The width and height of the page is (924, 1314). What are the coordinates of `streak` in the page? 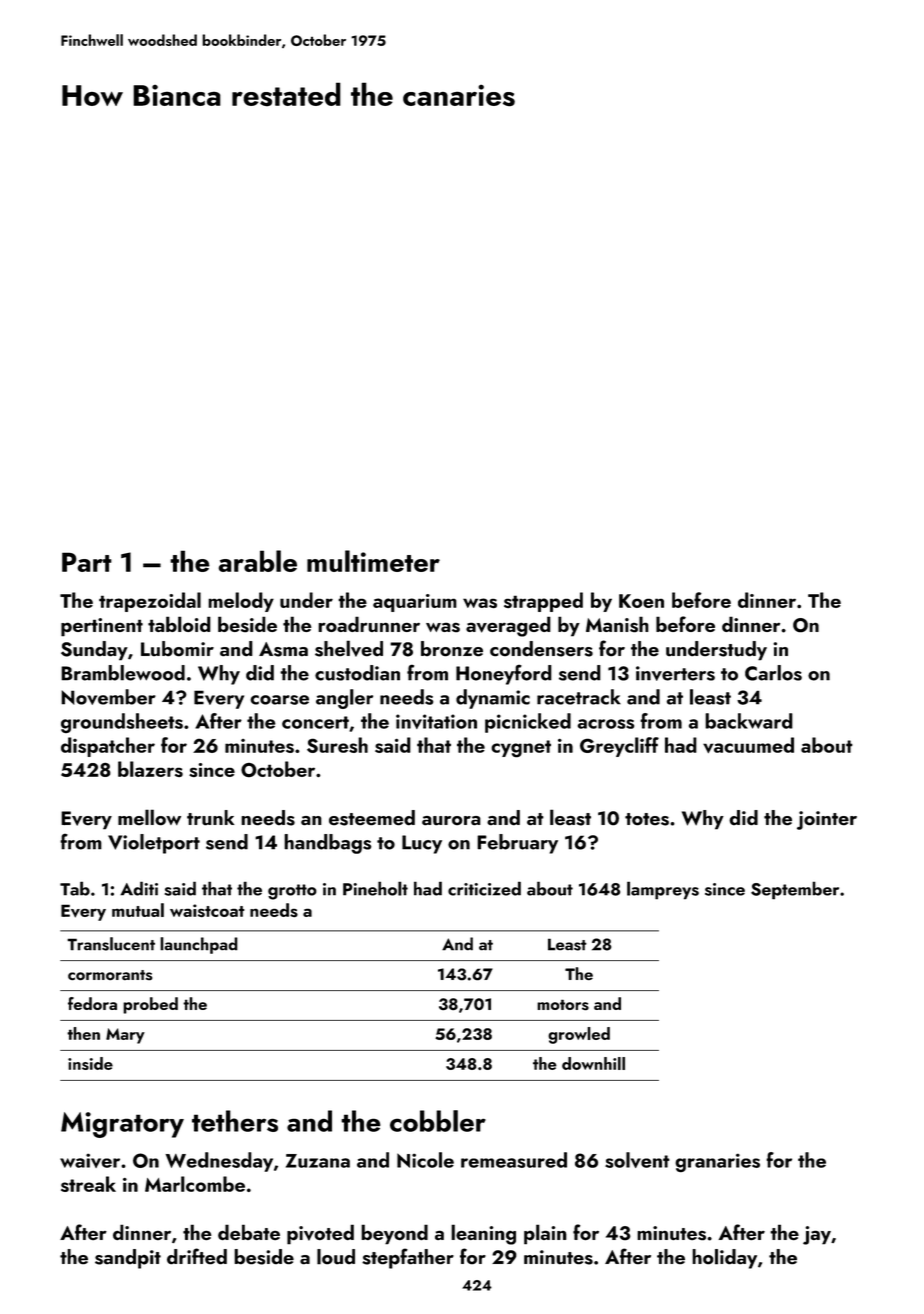 It's located at (88, 1184).
